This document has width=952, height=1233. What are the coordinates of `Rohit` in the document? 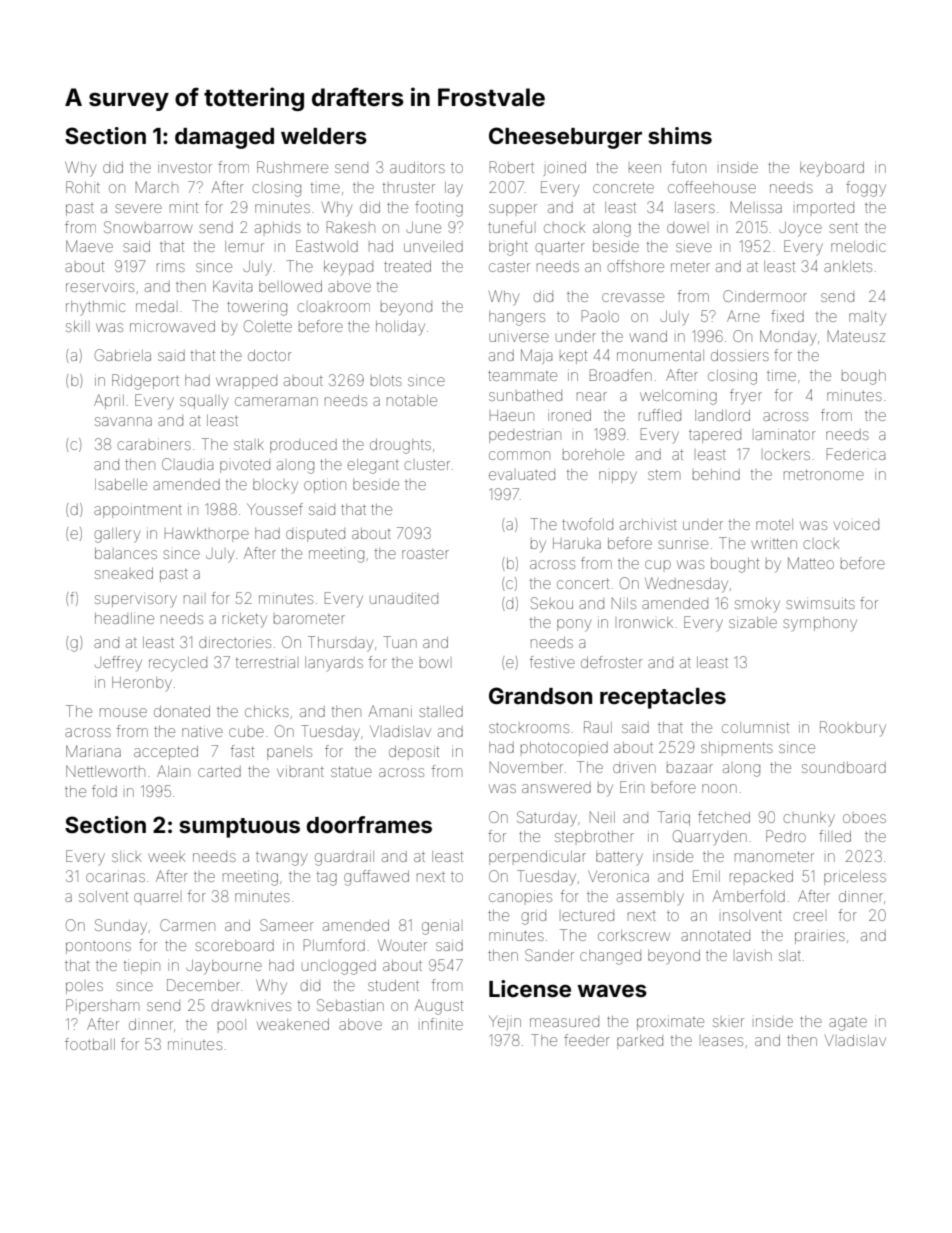 It's located at (83, 187).
